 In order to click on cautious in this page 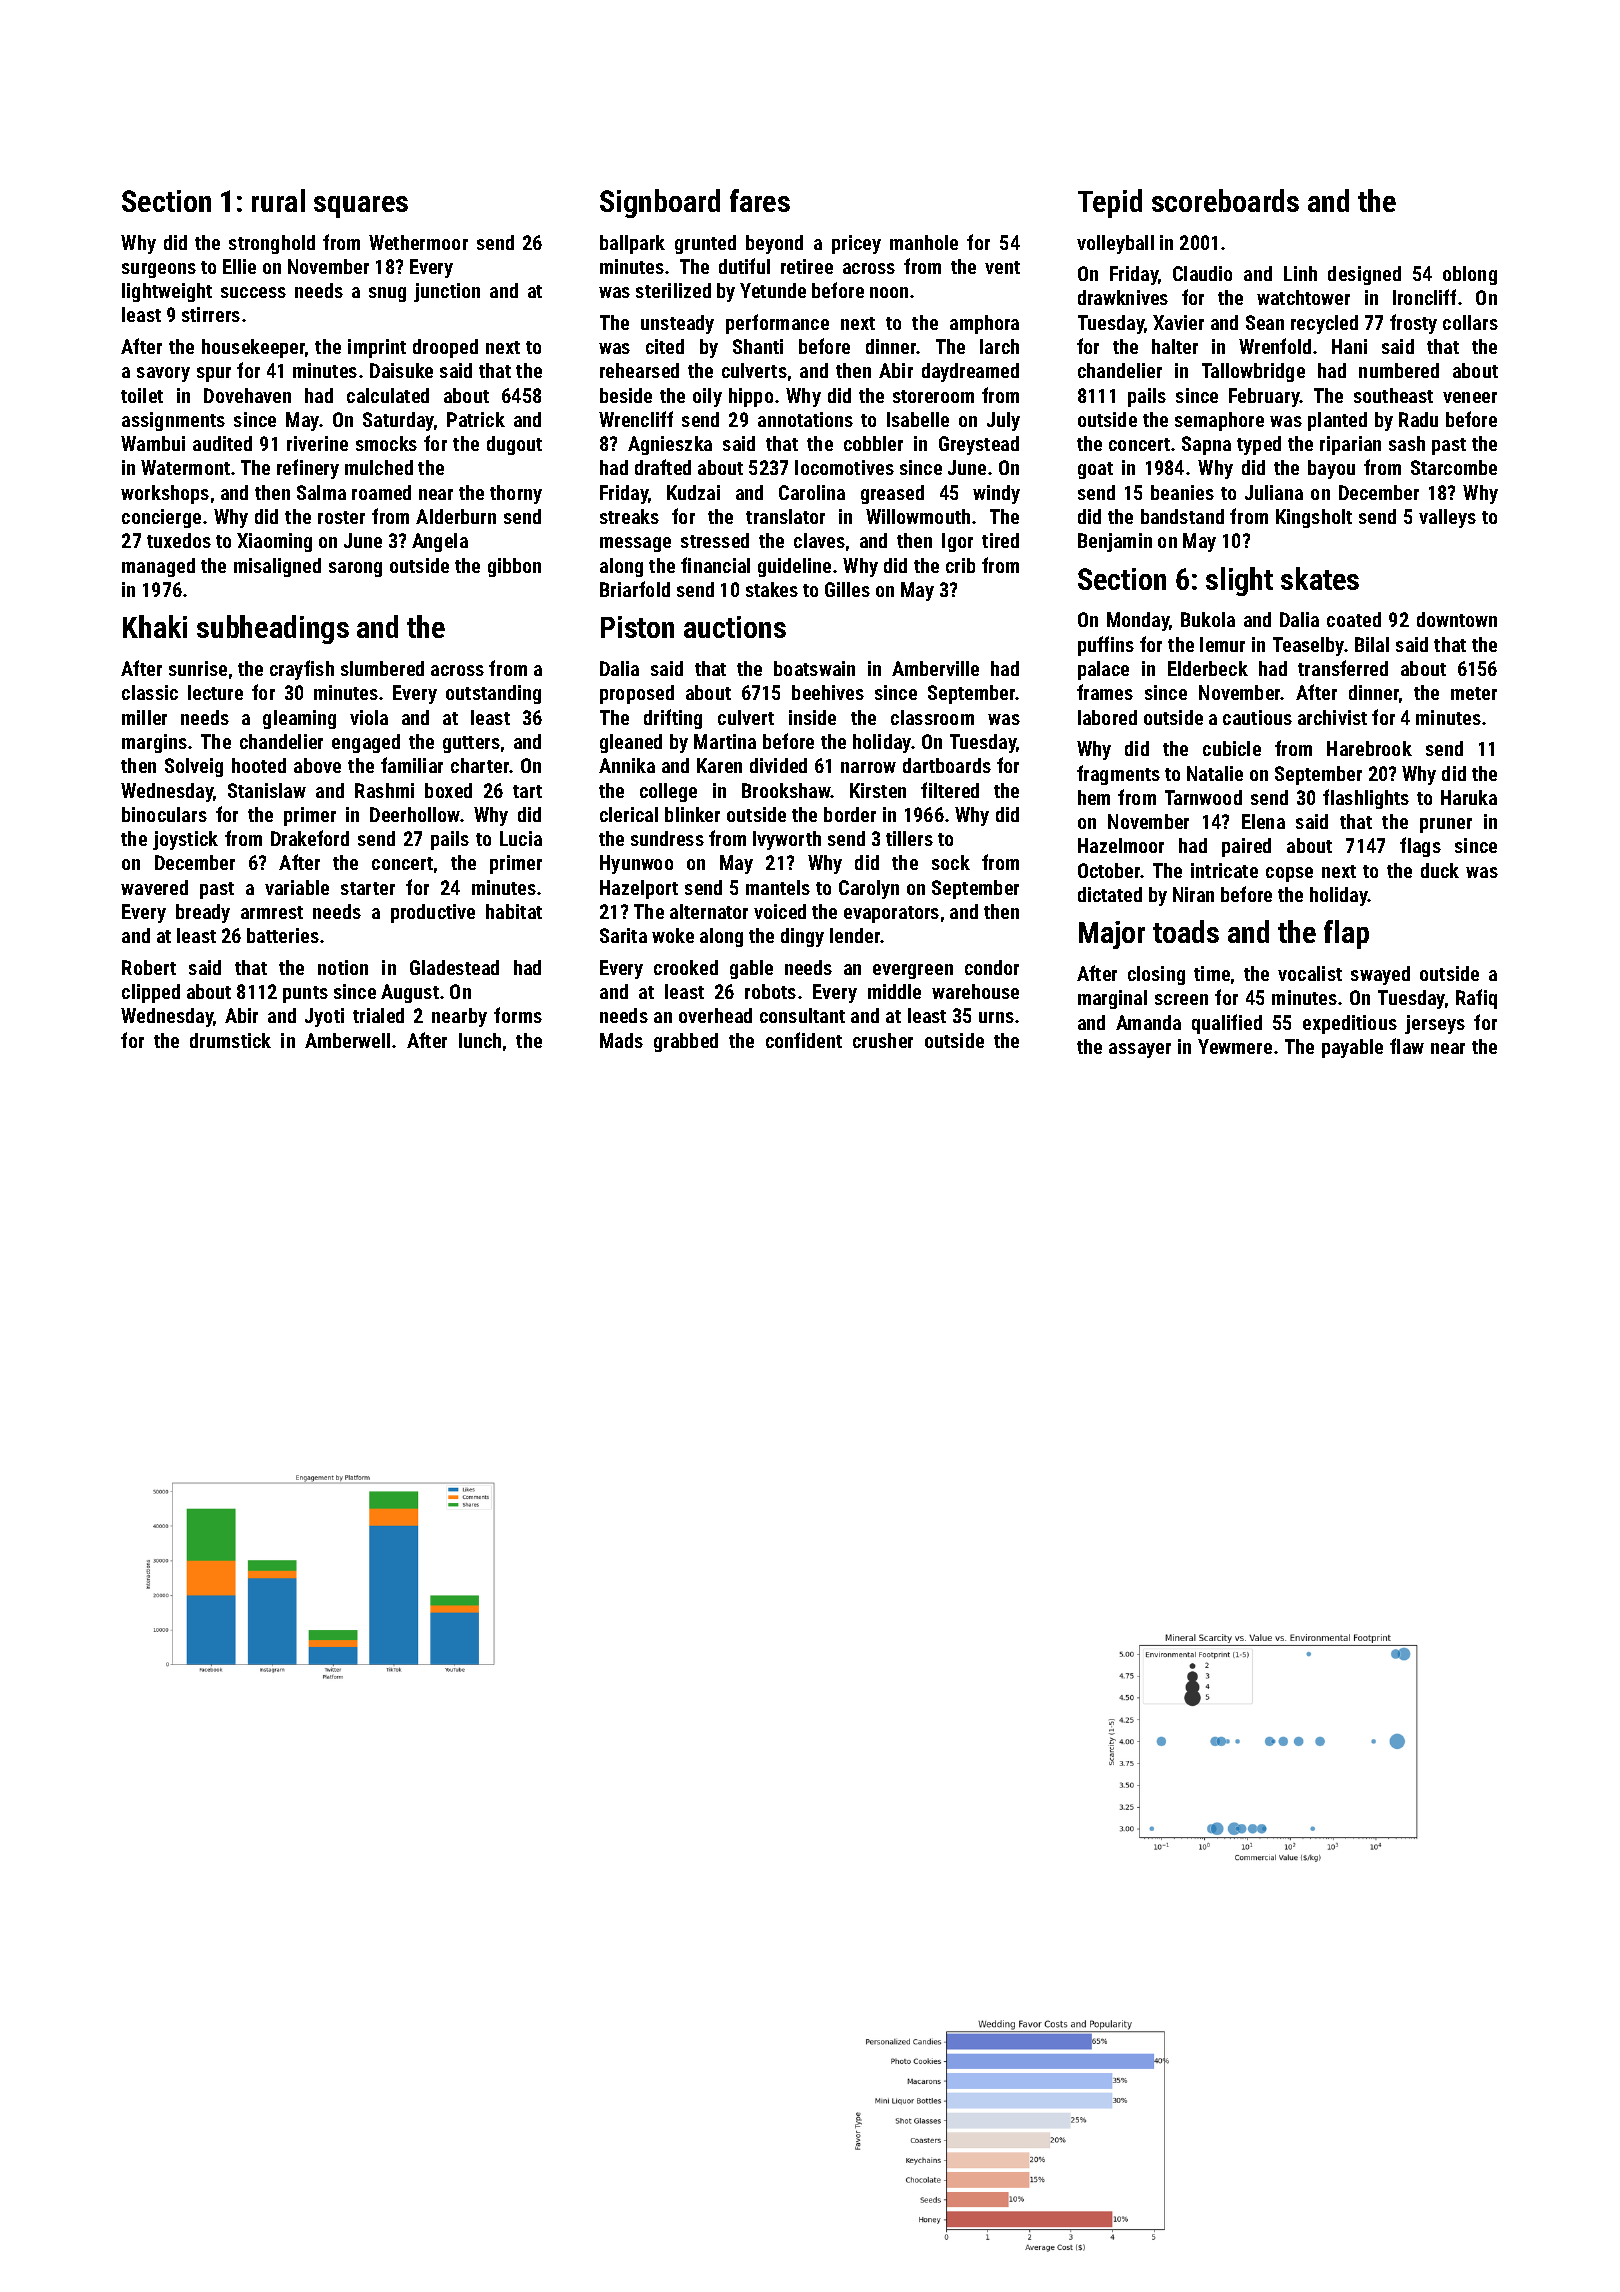, I will do `click(1257, 717)`.
